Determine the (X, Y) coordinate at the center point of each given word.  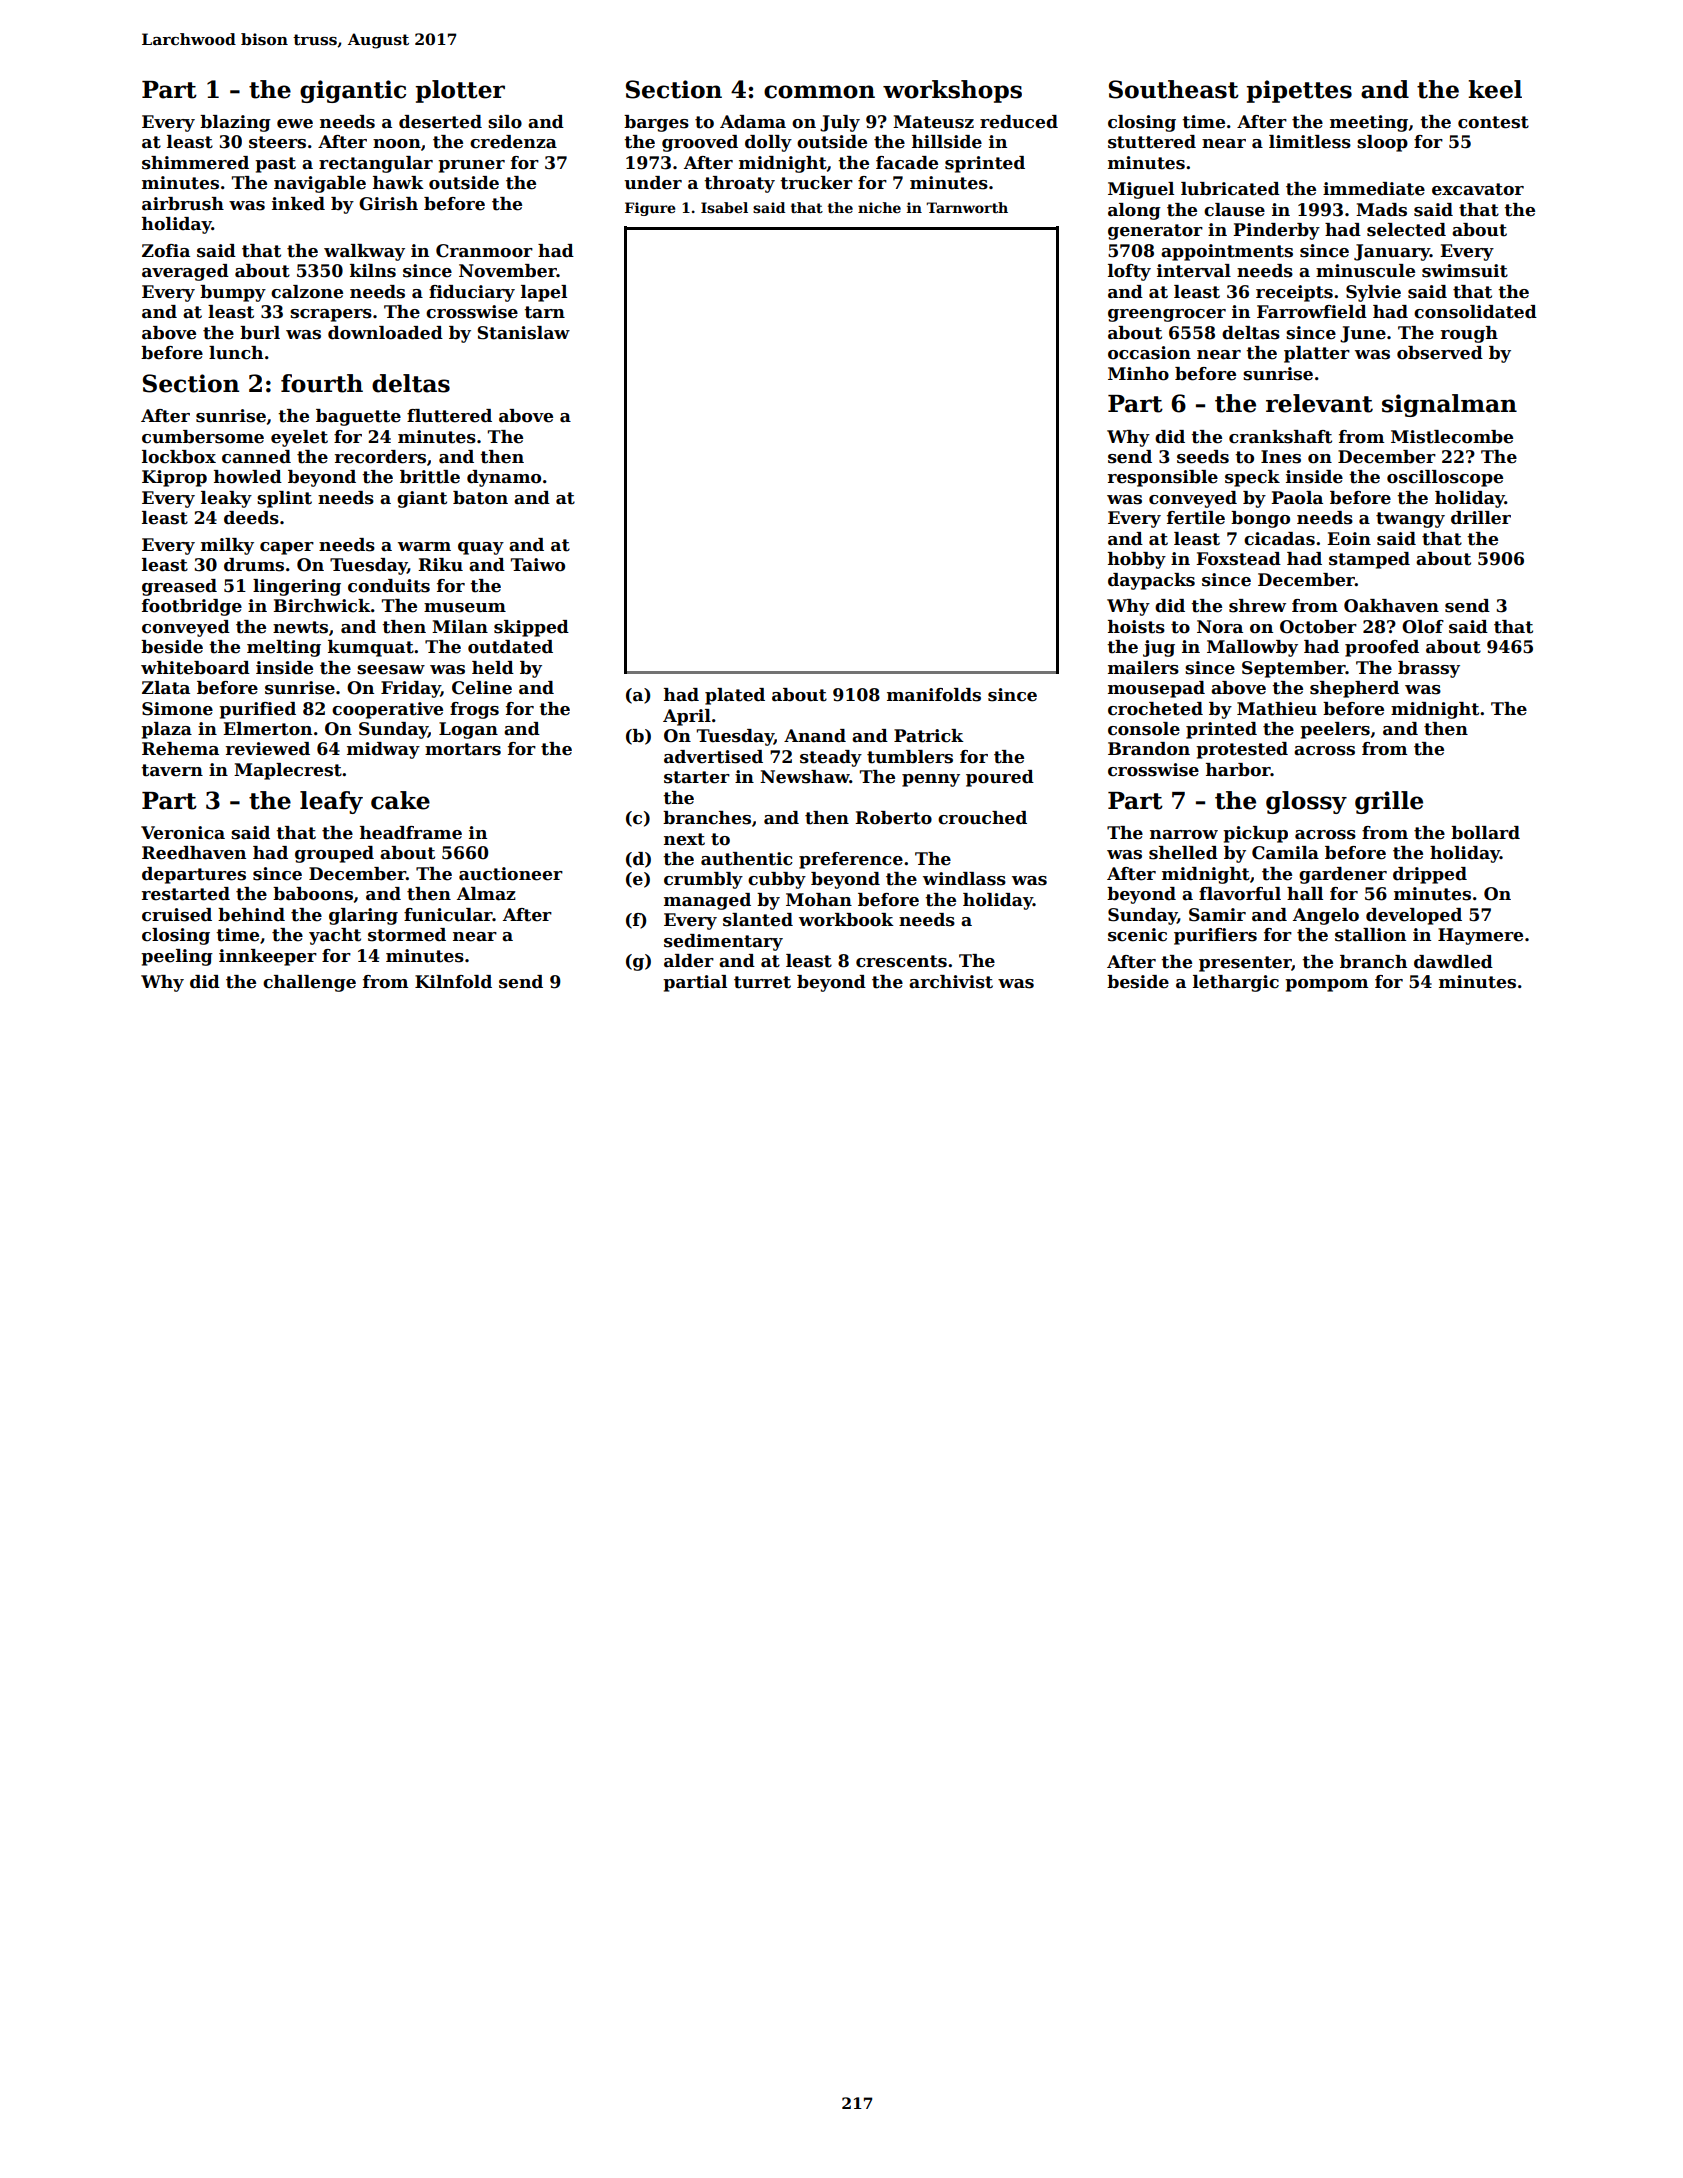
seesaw (391, 670)
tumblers (910, 757)
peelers (1335, 730)
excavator (1478, 189)
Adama (753, 122)
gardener (1343, 875)
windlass (964, 879)
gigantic (353, 91)
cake (400, 800)
